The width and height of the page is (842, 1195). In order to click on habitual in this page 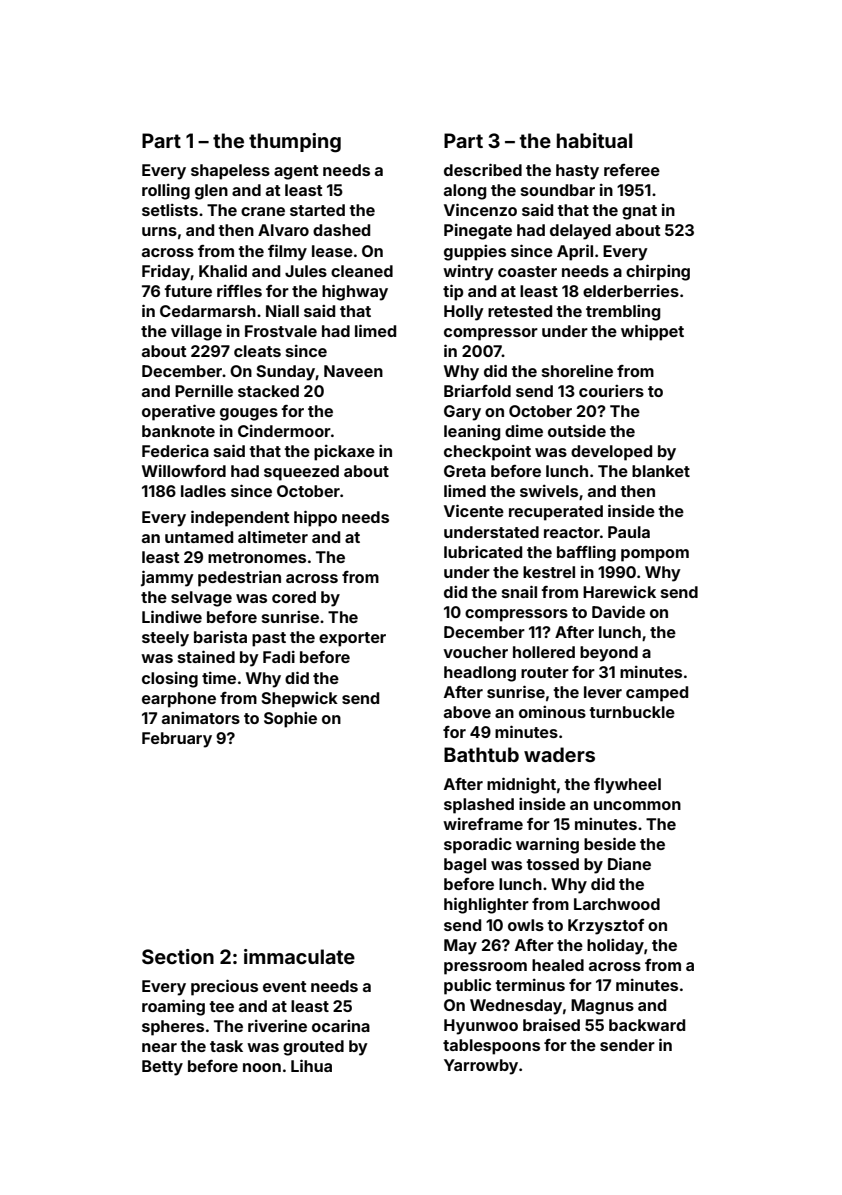, I will do `click(594, 140)`.
